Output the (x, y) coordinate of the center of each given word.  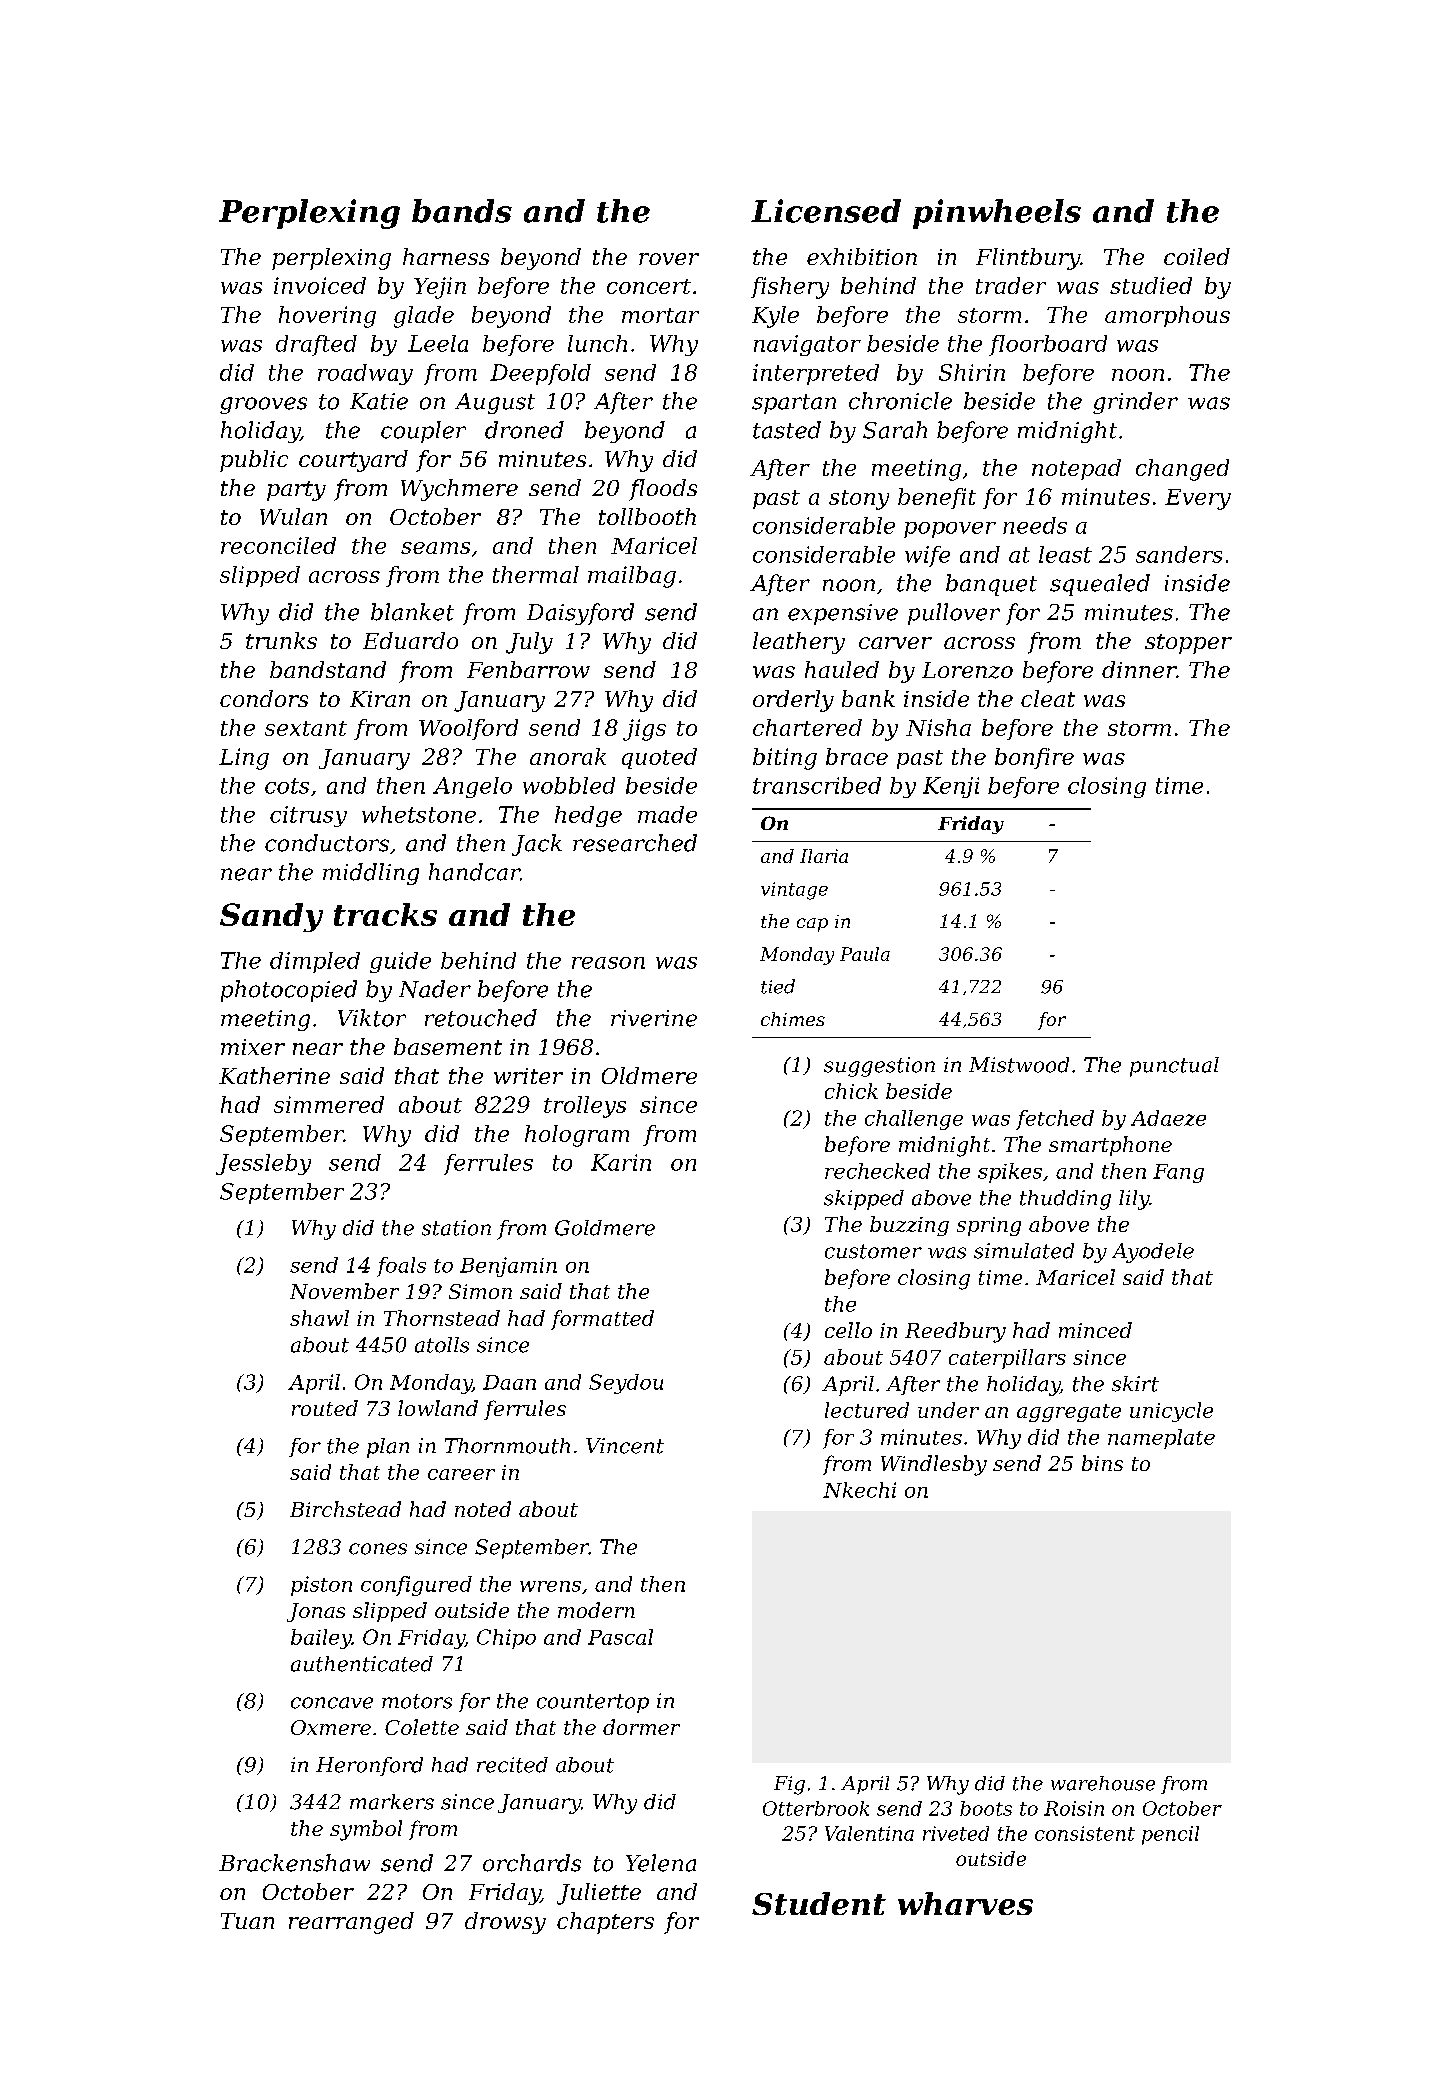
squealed (1100, 585)
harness (446, 256)
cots (287, 786)
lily (1134, 1200)
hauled (842, 669)
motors (417, 1701)
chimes (793, 1019)
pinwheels (997, 214)
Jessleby (263, 1164)
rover (669, 259)
